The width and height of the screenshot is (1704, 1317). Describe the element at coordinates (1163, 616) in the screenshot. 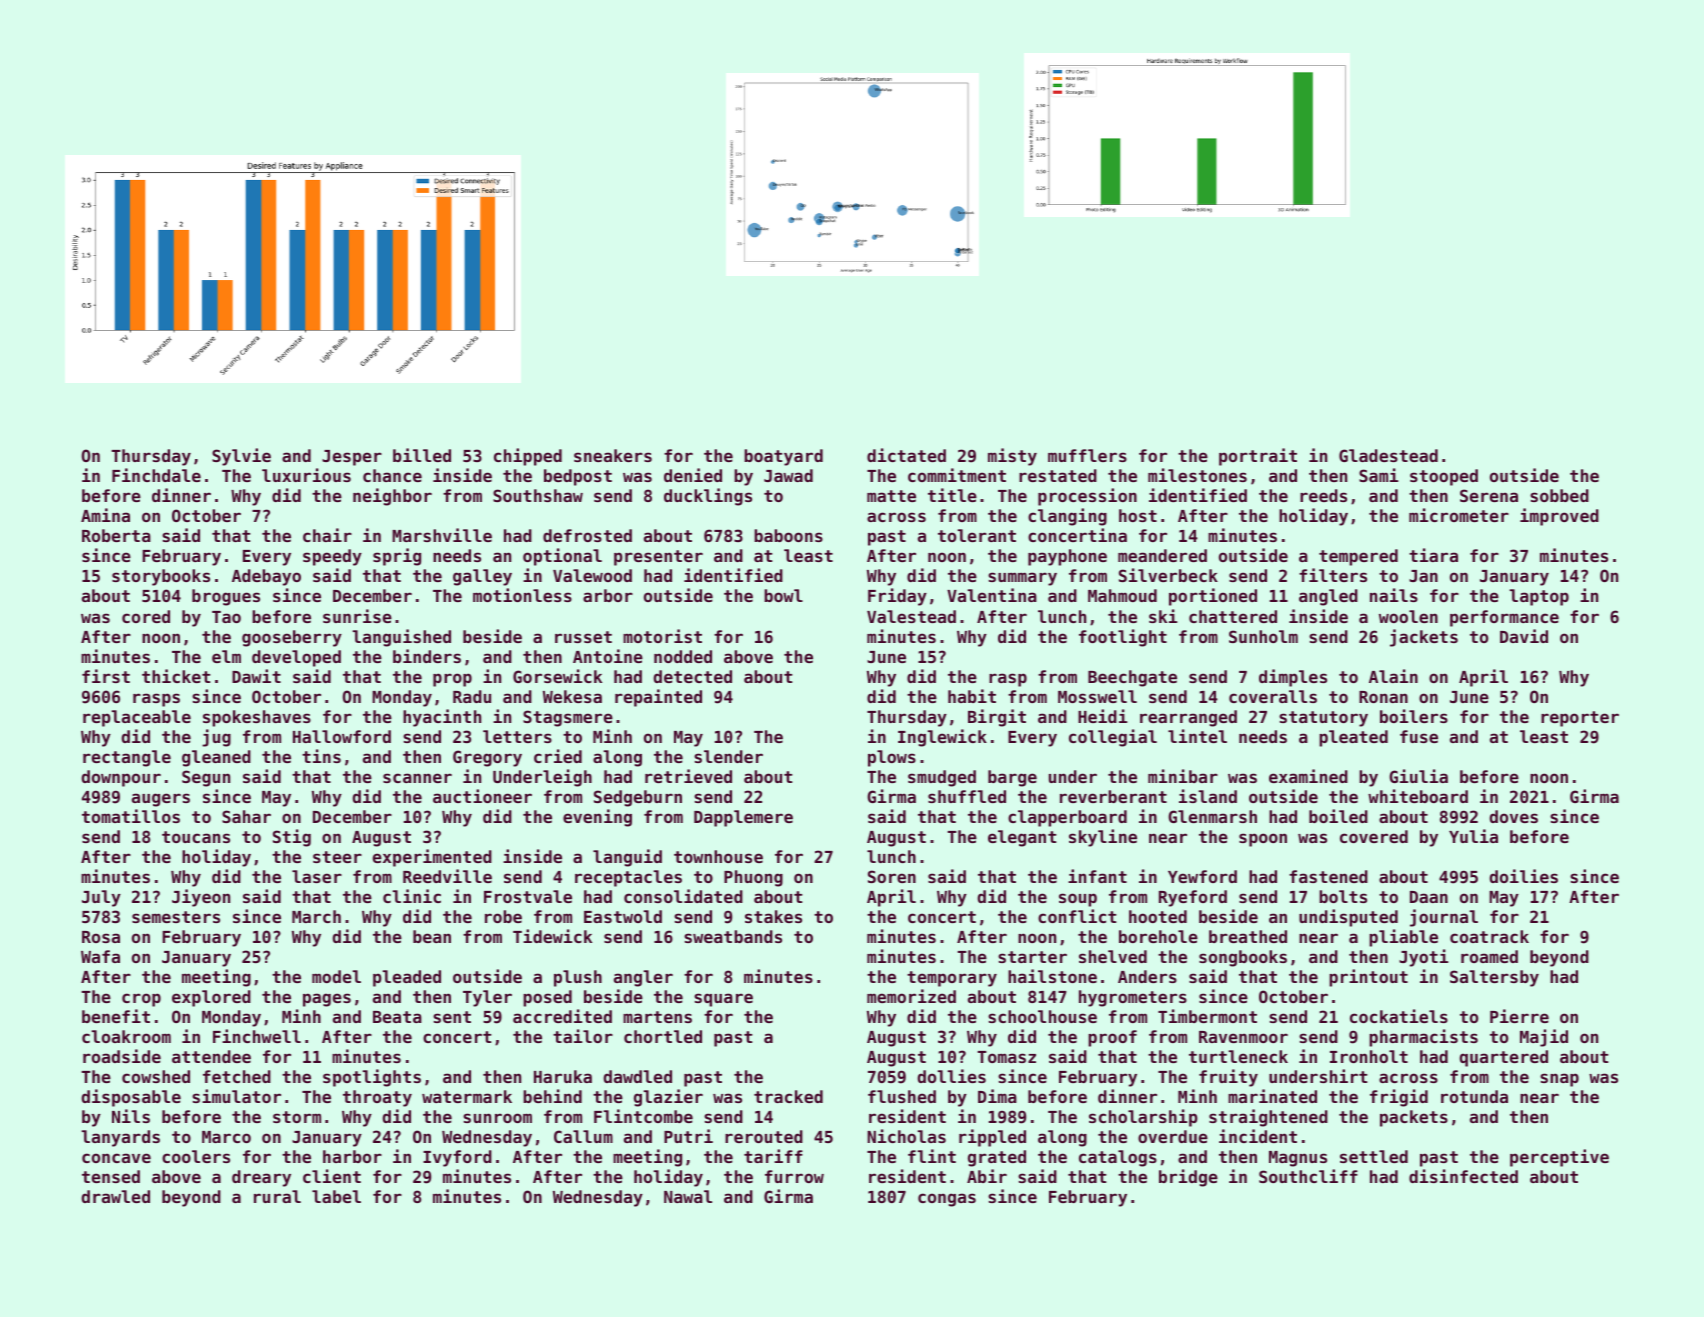

I see `ski` at that location.
